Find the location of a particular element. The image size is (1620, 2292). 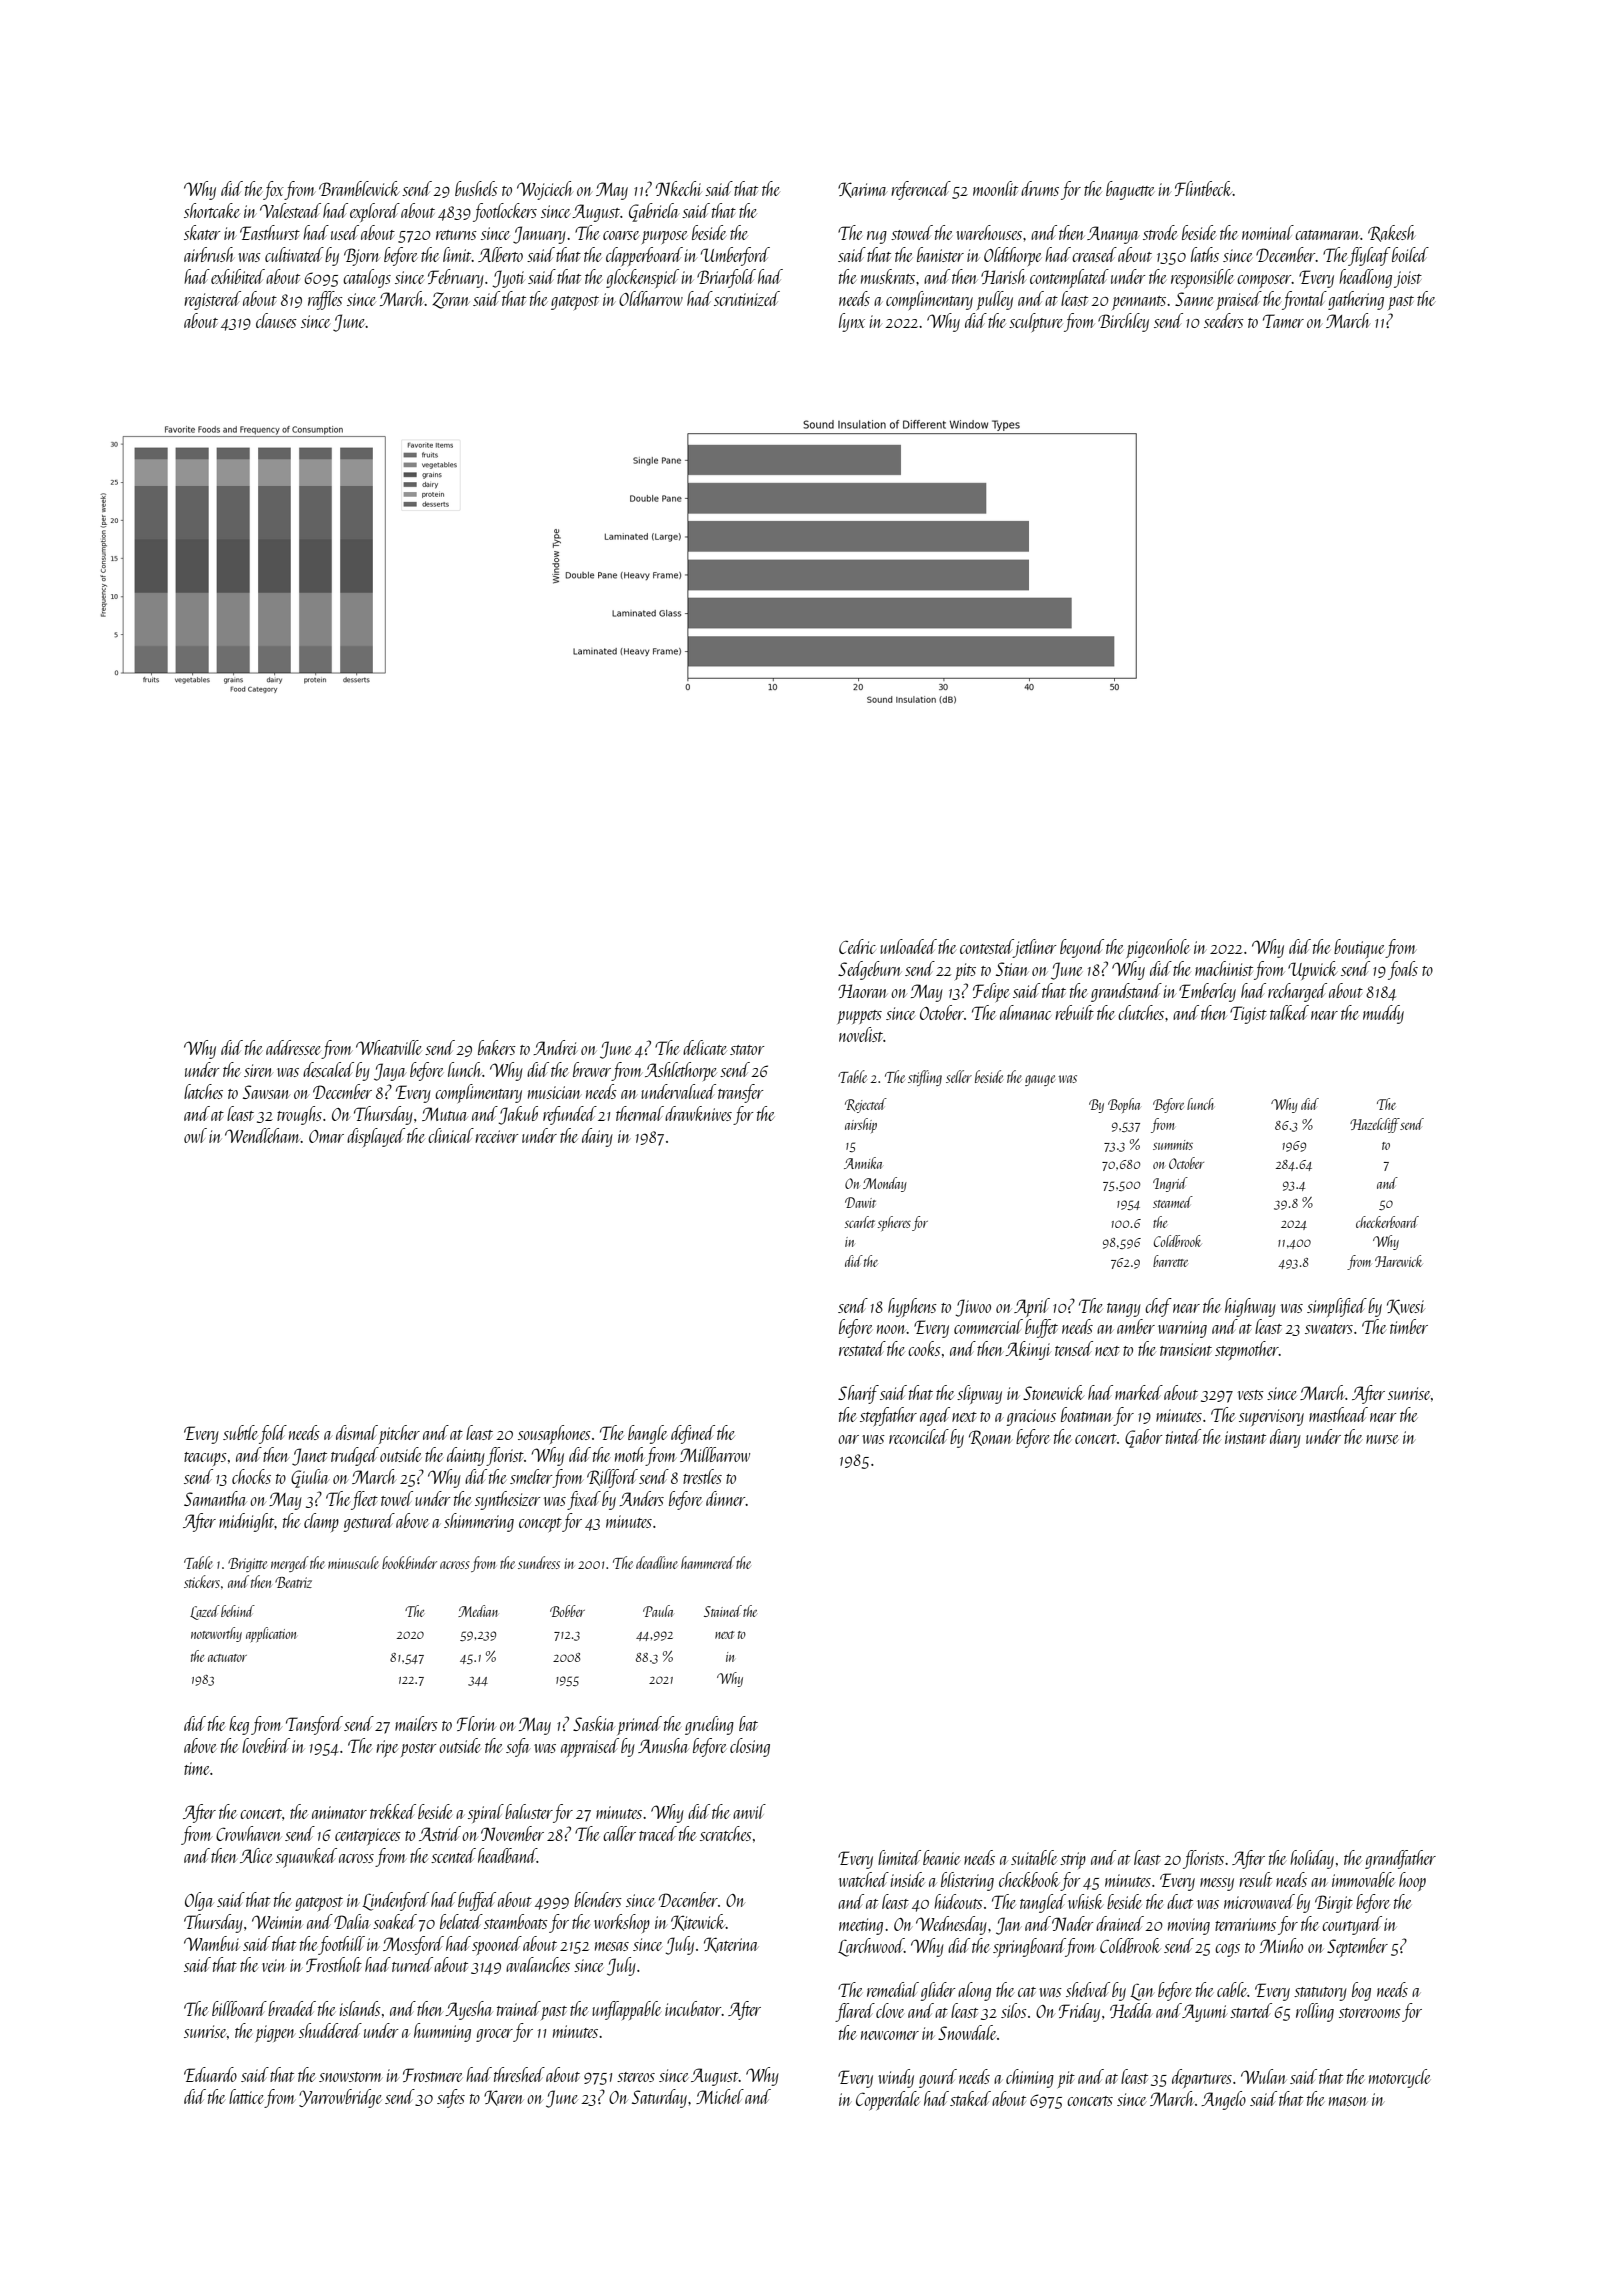

immovable is located at coordinates (1363, 1879).
